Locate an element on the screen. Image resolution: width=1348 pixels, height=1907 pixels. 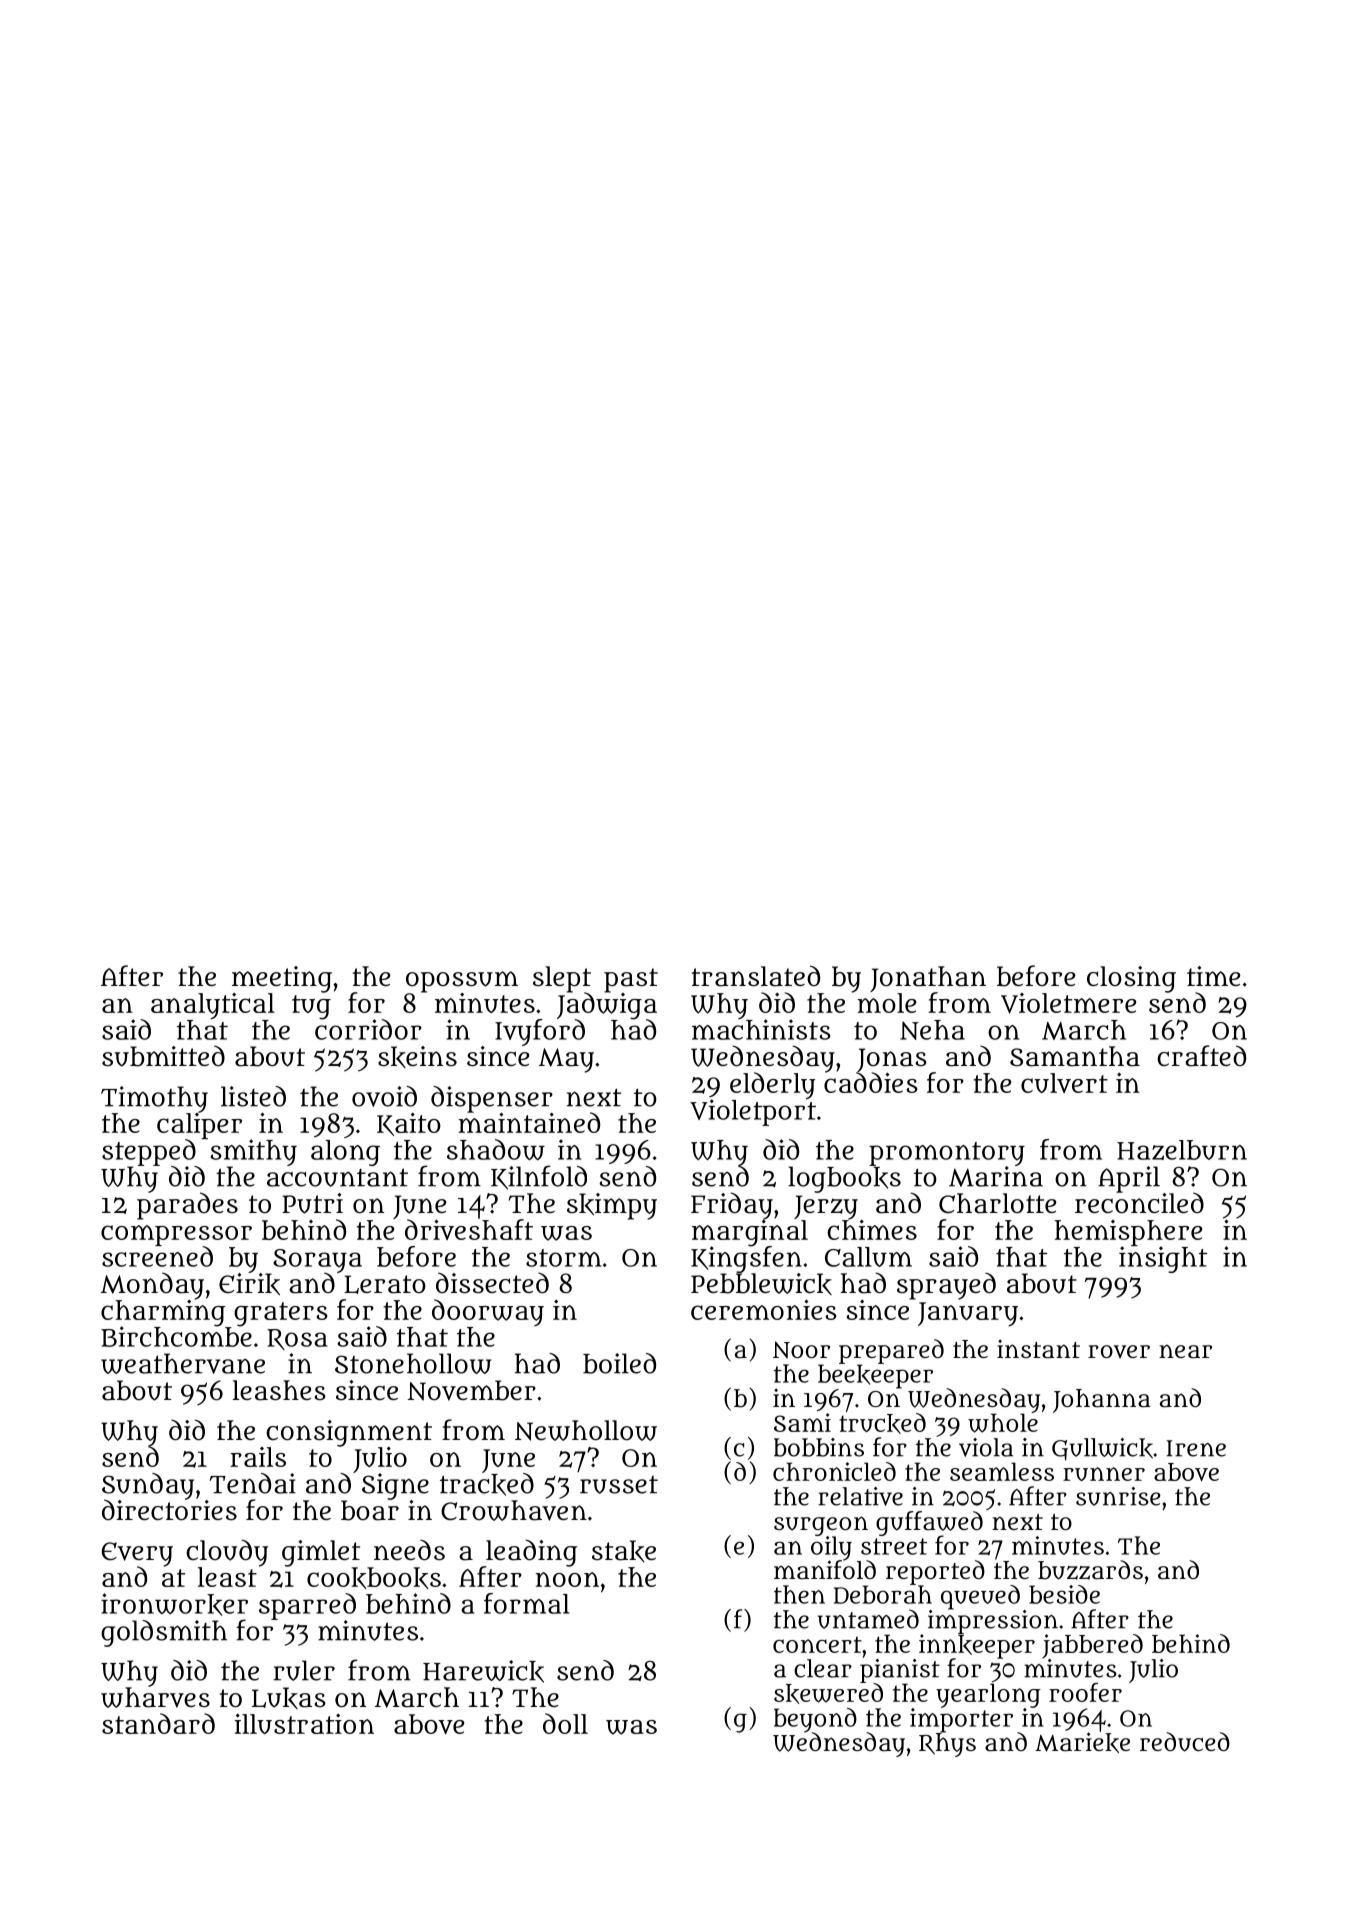
Hazelburn is located at coordinates (1182, 1150).
